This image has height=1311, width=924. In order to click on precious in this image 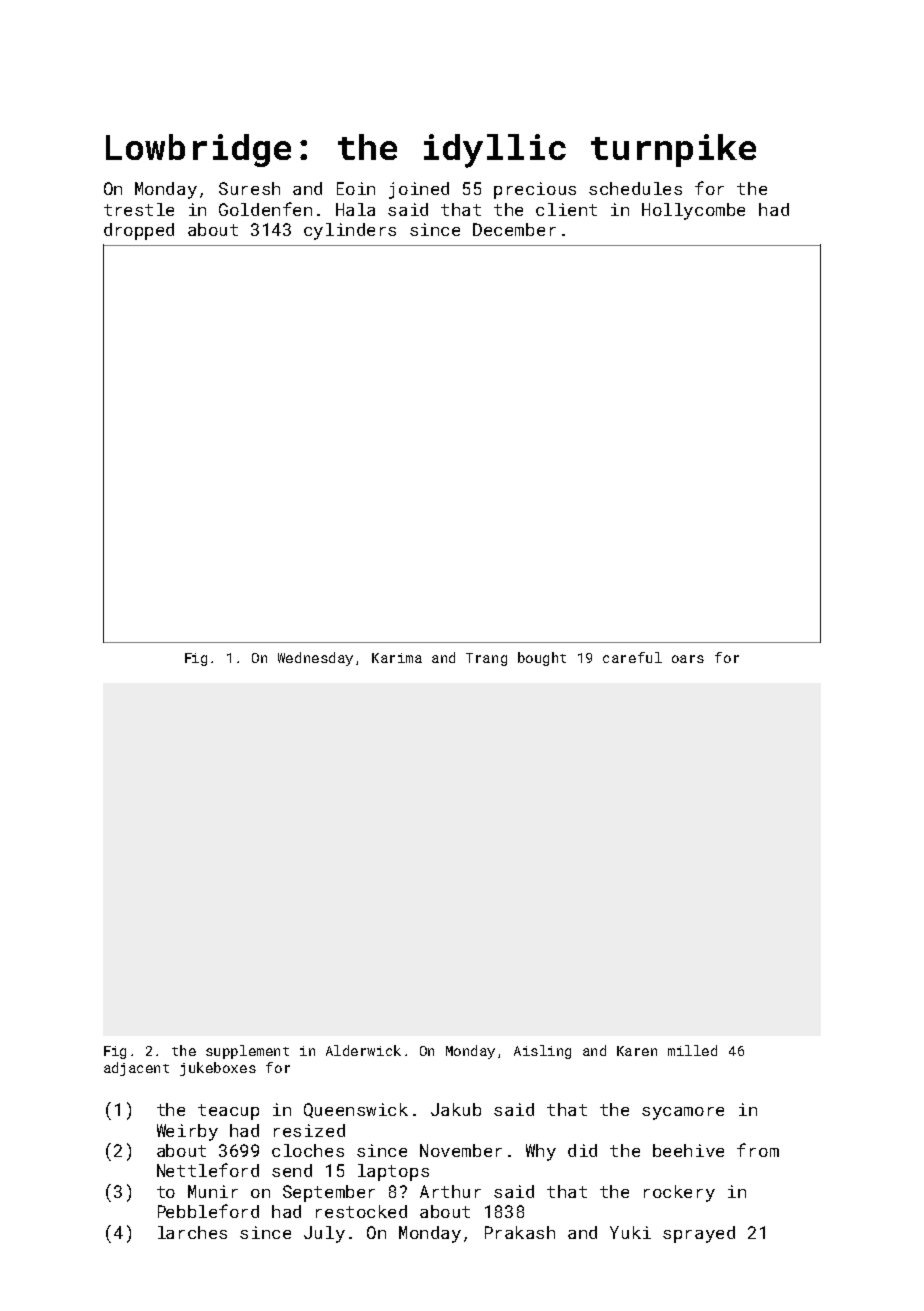, I will do `click(535, 190)`.
